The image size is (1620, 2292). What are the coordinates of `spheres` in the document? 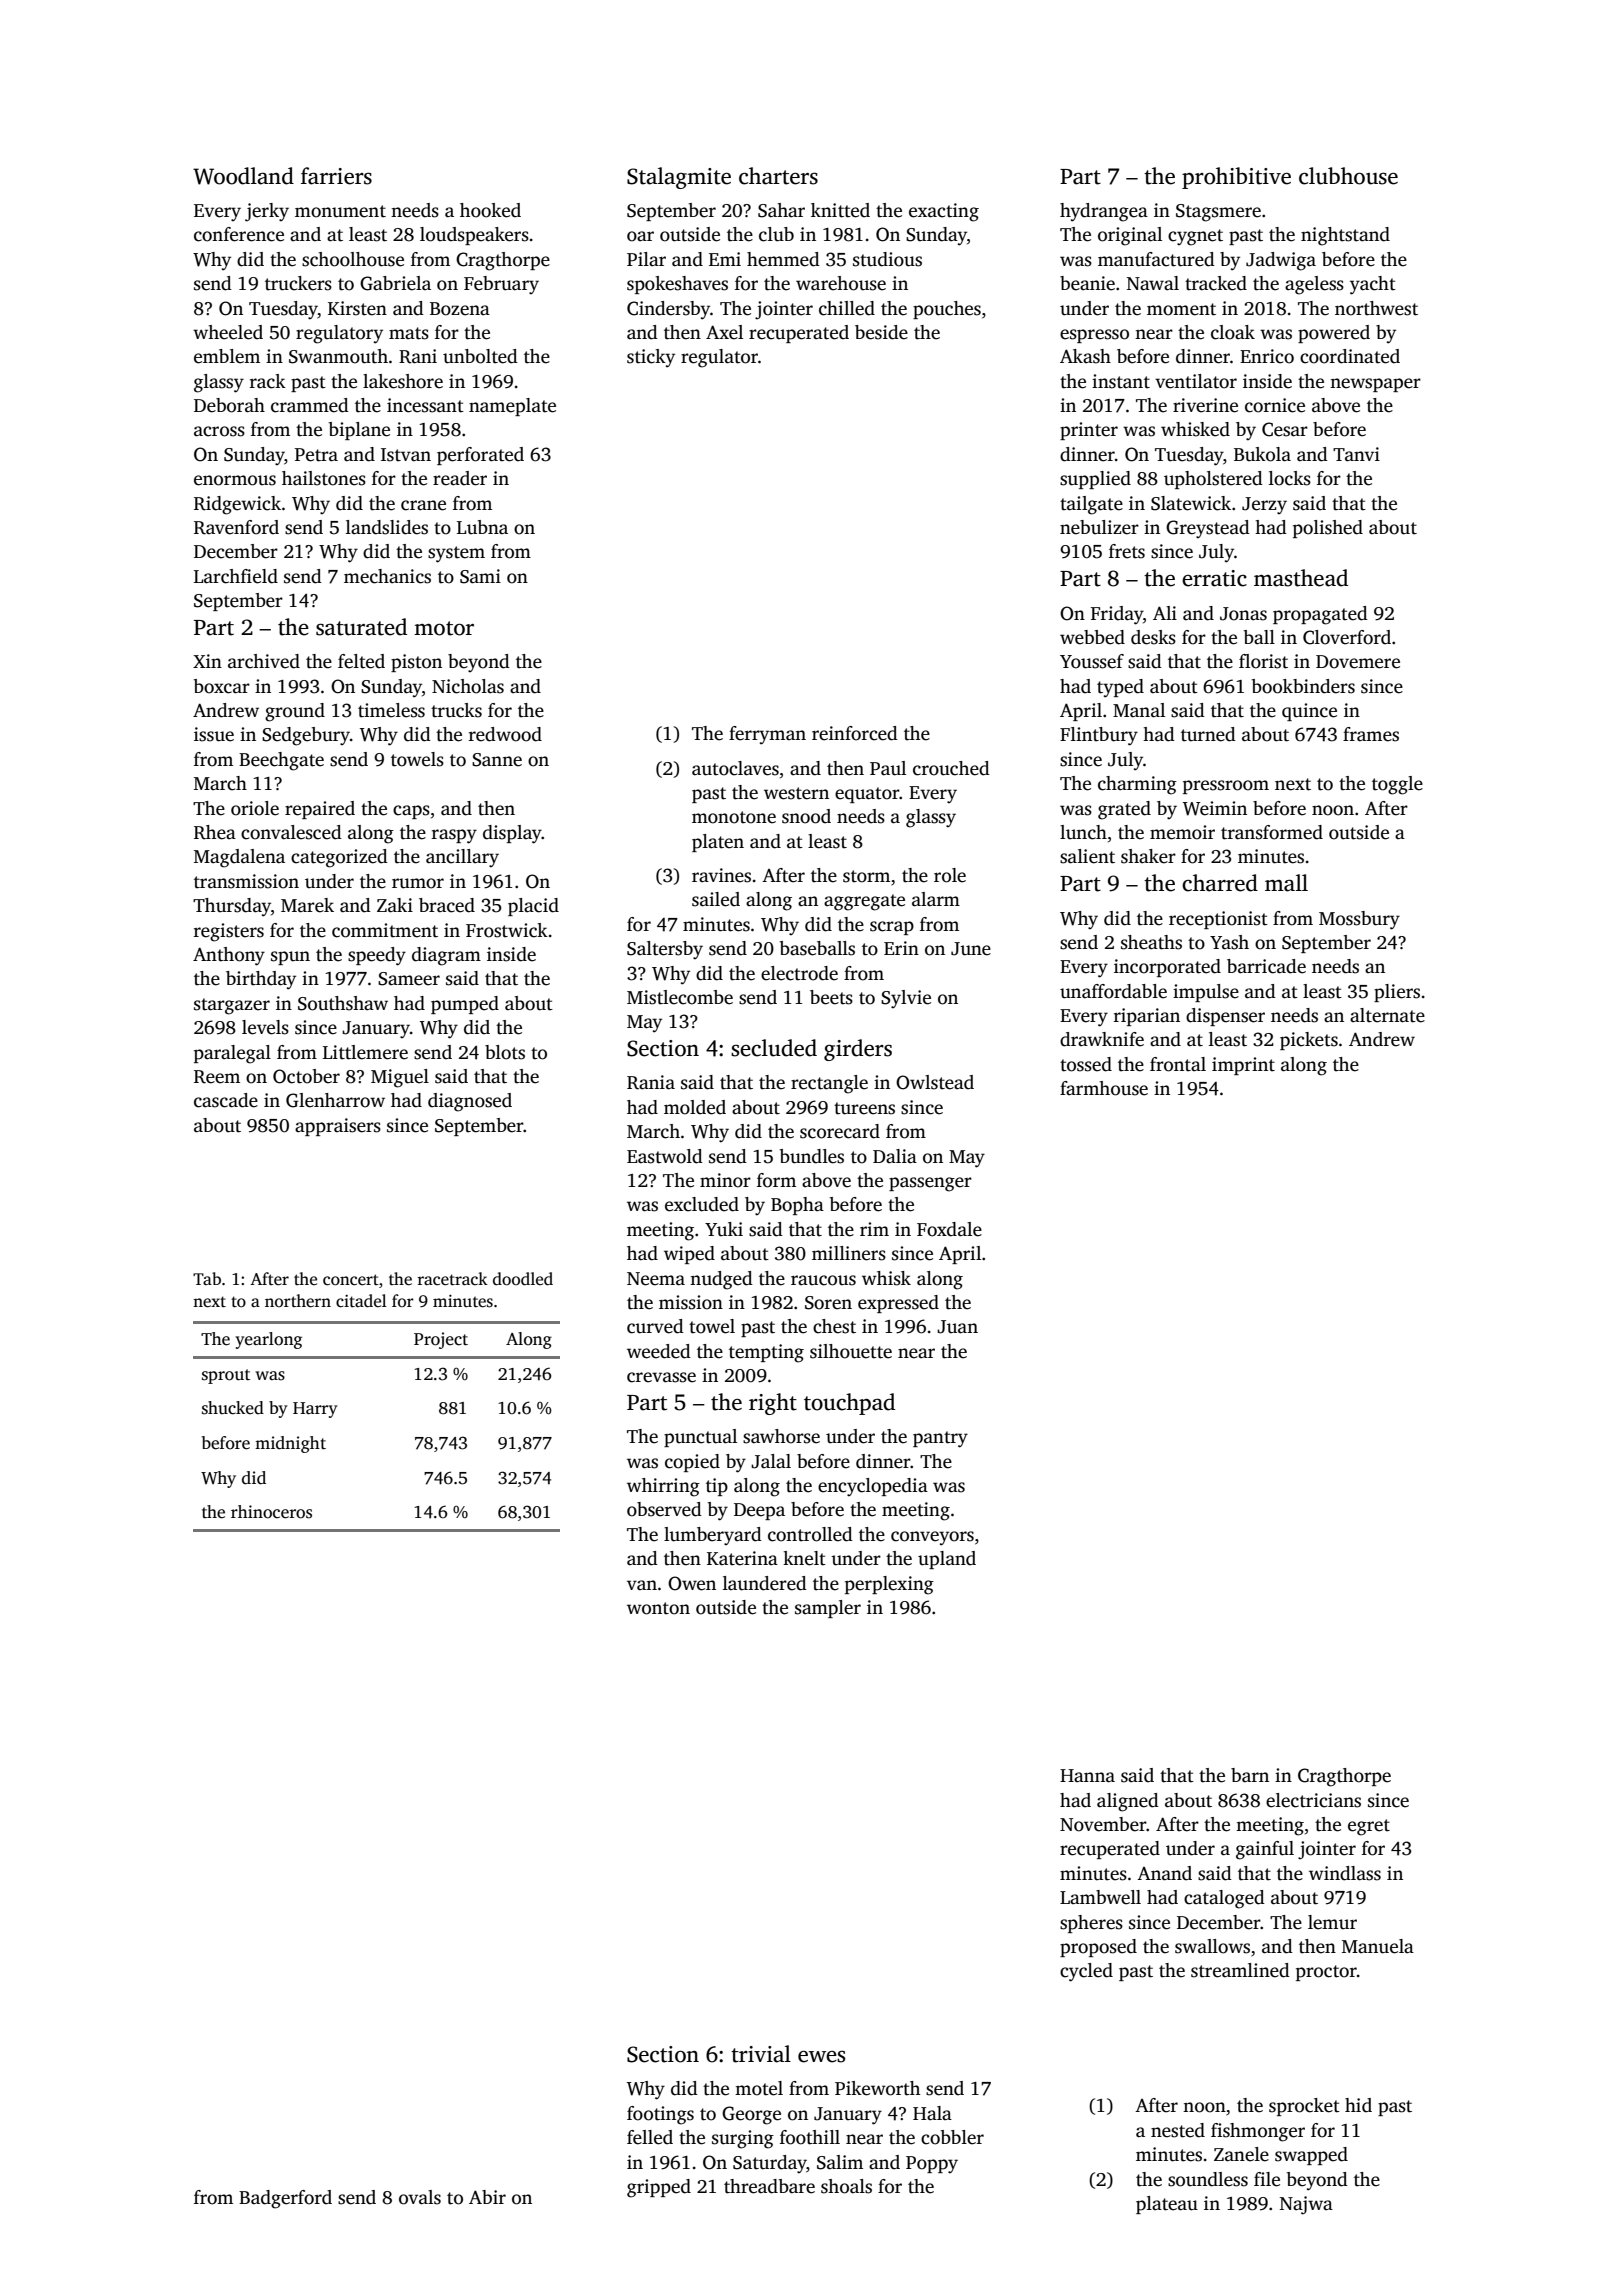 It's located at (1091, 1924).
